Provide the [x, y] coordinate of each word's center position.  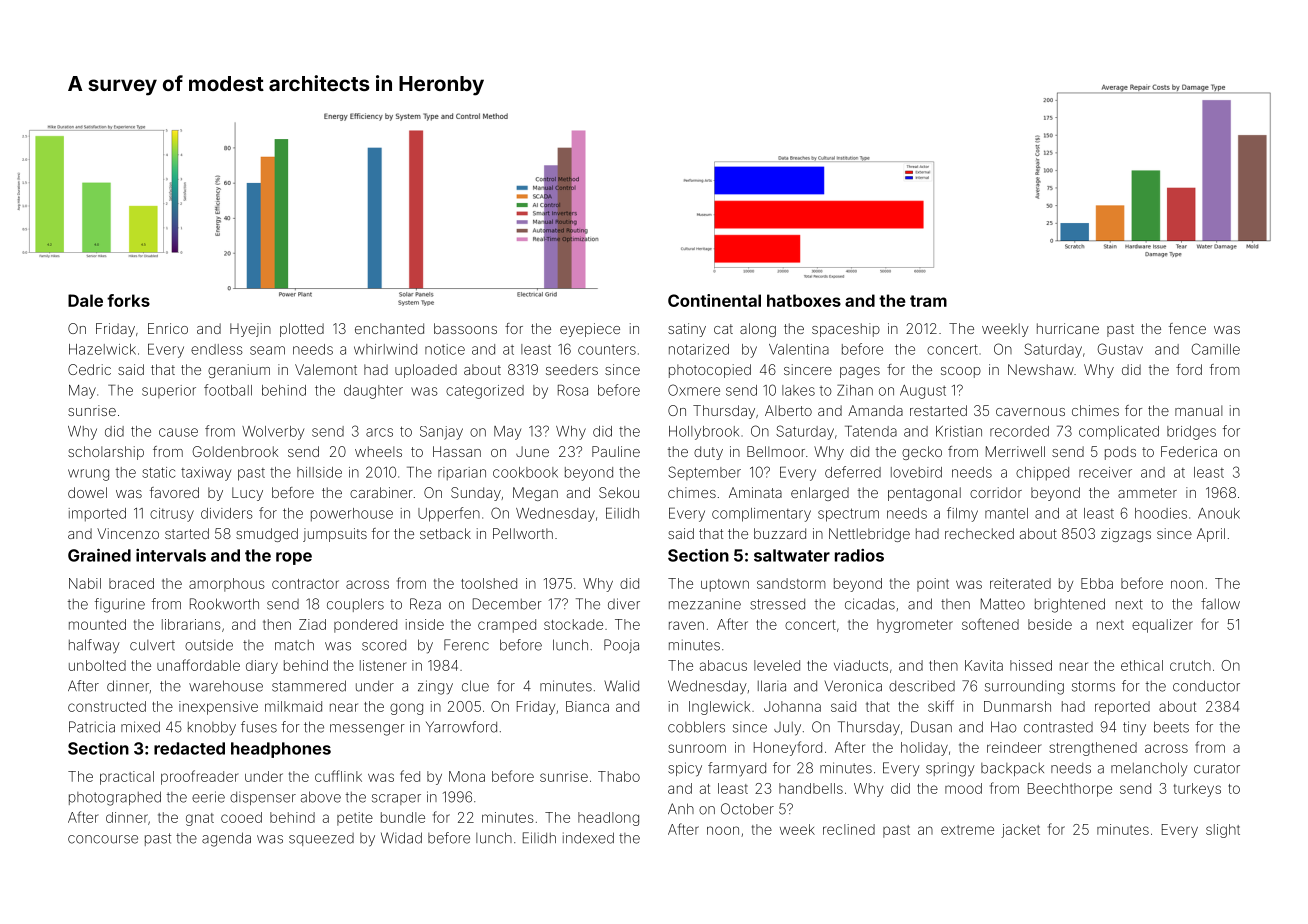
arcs [379, 432]
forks [128, 300]
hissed [1031, 665]
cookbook [525, 472]
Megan [535, 494]
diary [262, 667]
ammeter [1147, 493]
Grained [99, 555]
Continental [714, 300]
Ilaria [772, 686]
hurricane [1068, 328]
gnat [200, 819]
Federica [1189, 451]
